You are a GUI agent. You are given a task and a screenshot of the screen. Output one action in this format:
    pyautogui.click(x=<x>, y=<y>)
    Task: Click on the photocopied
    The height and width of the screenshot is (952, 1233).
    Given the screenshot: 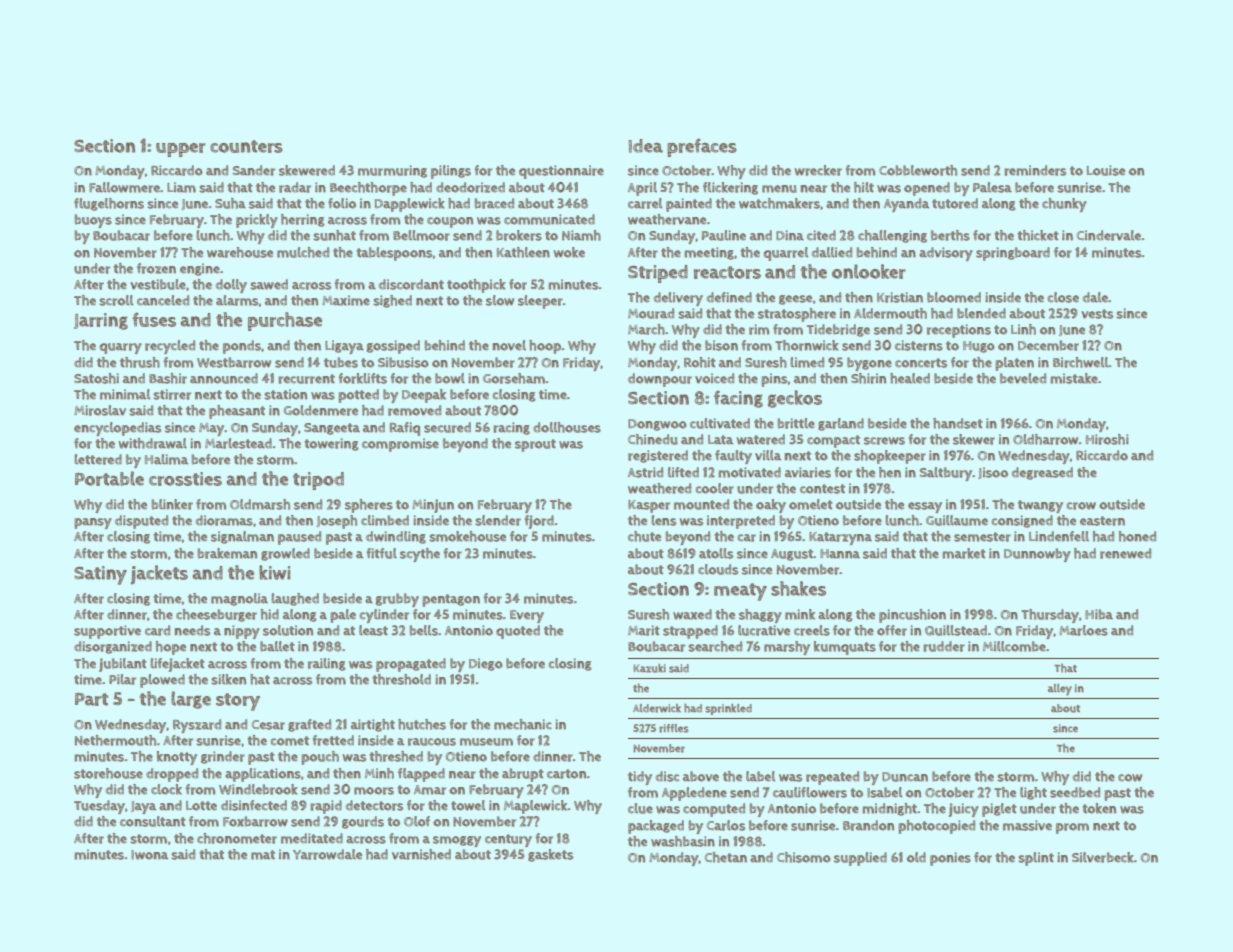 What is the action you would take?
    pyautogui.click(x=936, y=827)
